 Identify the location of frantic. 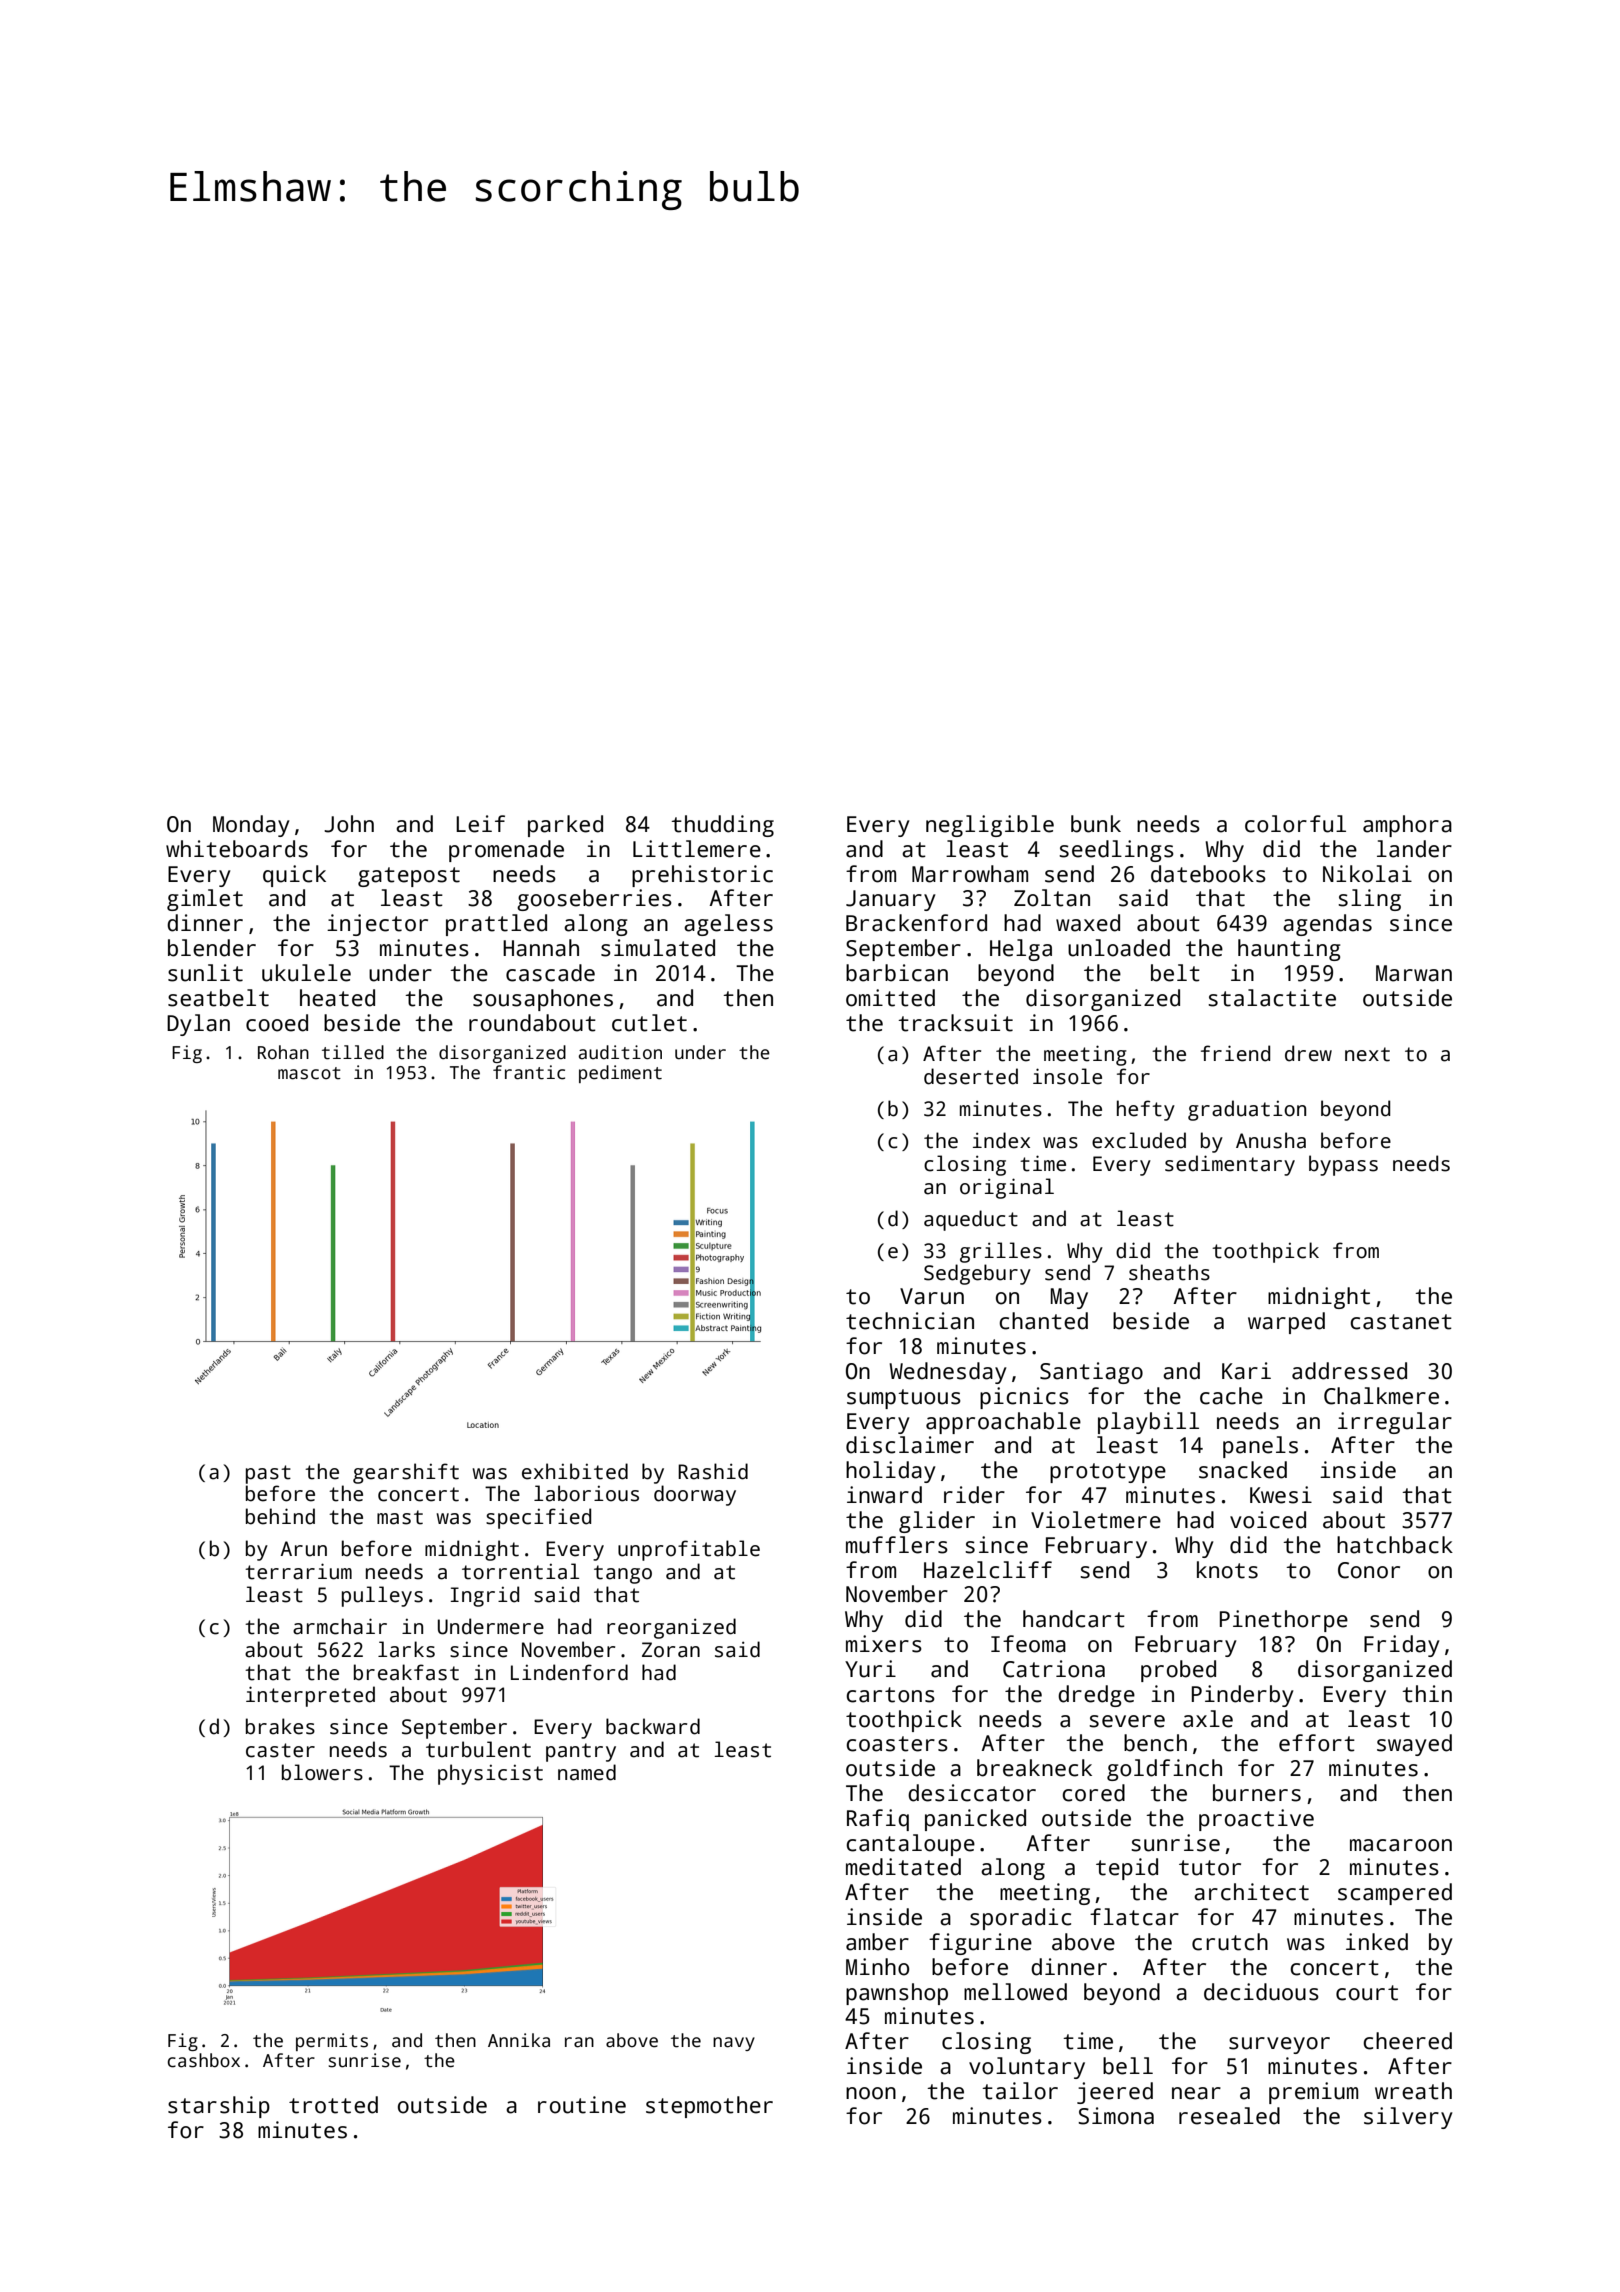
(529, 1072).
